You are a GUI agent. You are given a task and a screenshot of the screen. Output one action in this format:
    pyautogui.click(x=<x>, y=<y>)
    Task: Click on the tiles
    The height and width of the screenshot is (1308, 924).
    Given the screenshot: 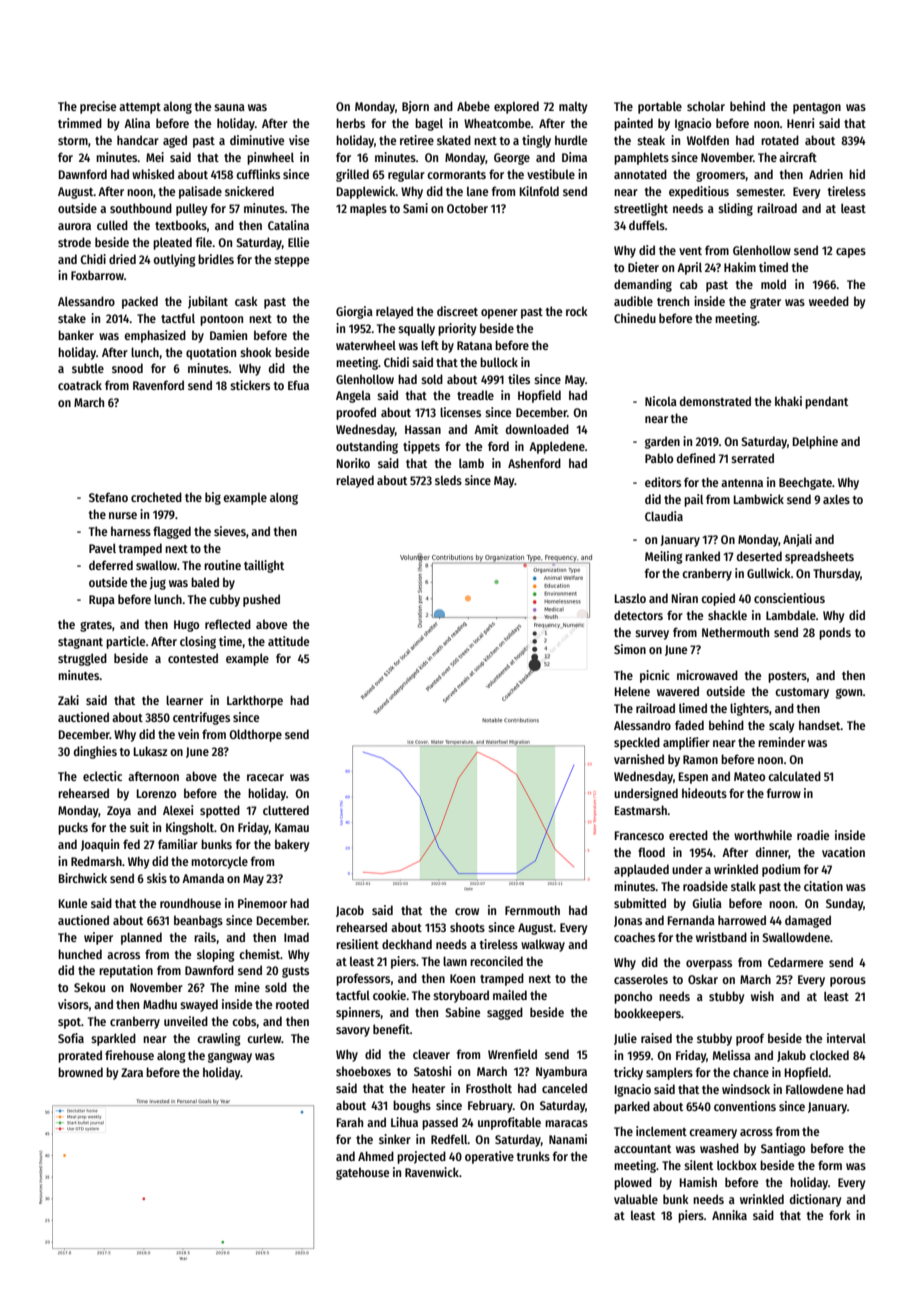 What is the action you would take?
    pyautogui.click(x=519, y=379)
